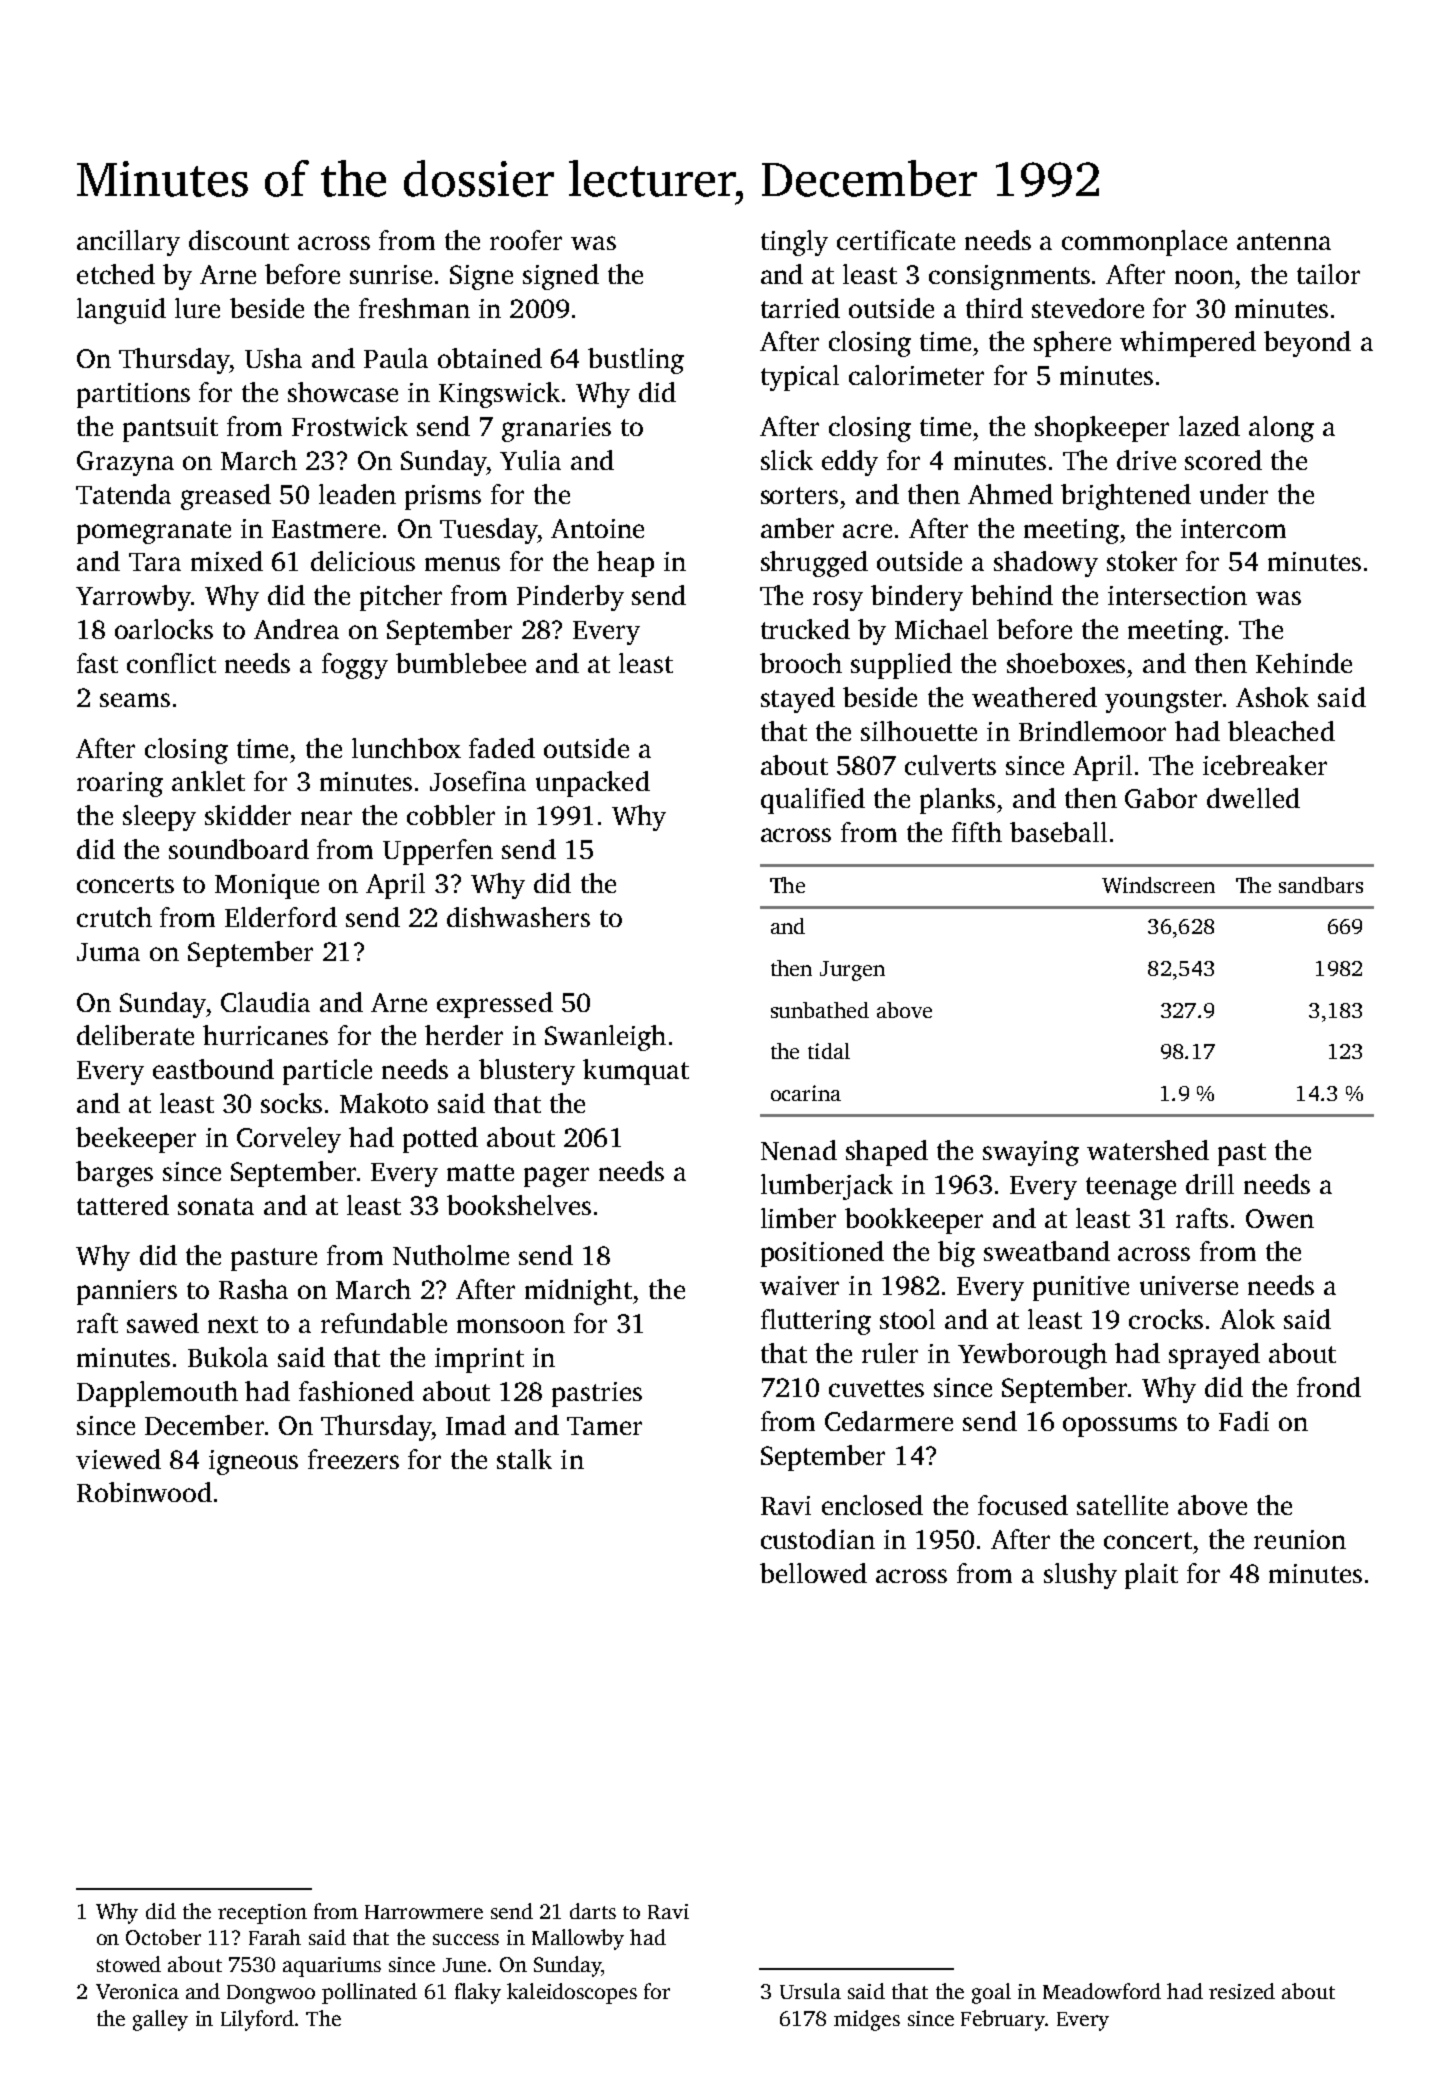  Describe the element at coordinates (896, 240) in the page. I see `certificate` at that location.
